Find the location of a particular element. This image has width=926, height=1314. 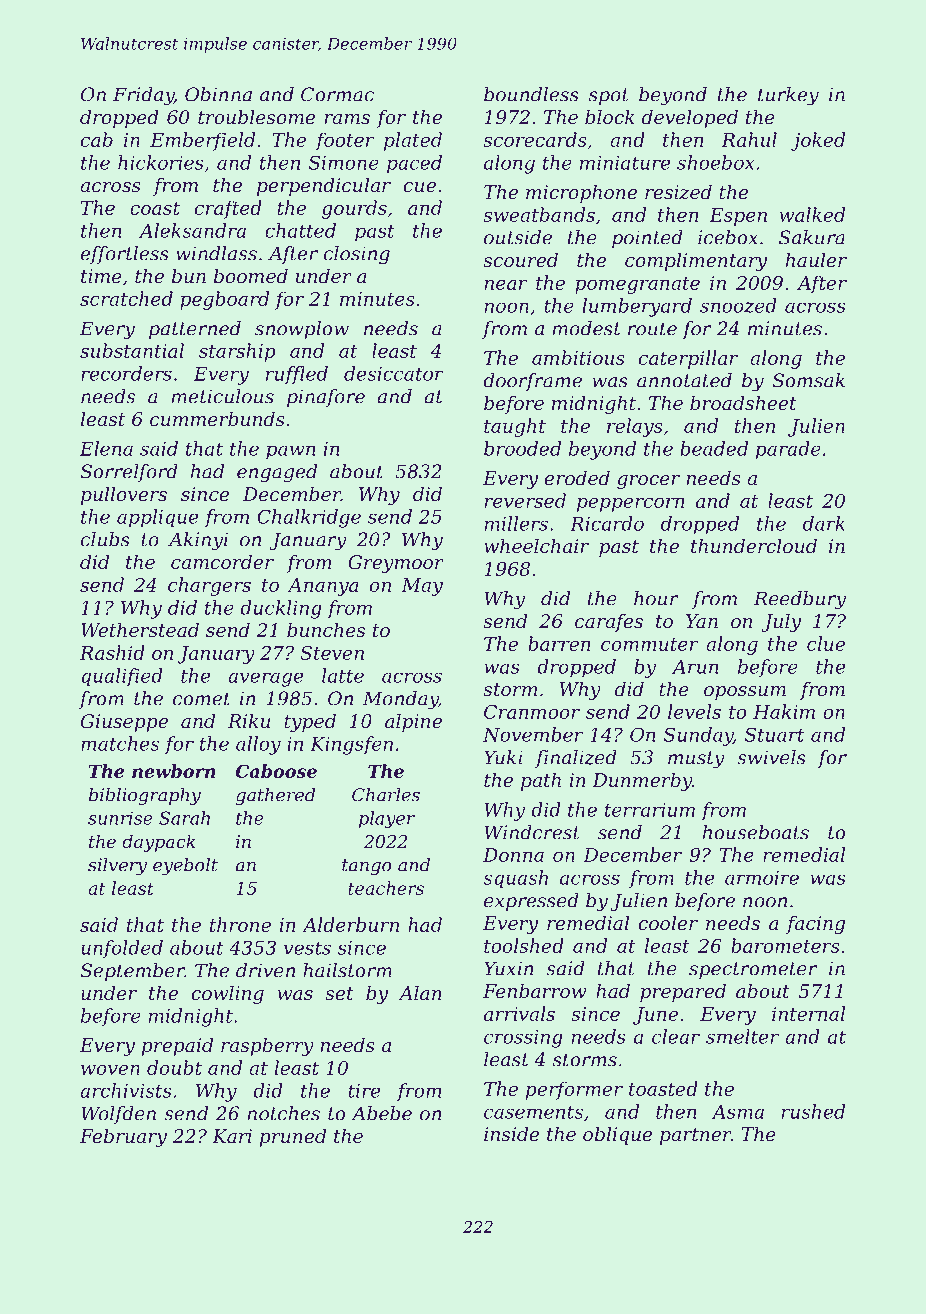

February is located at coordinates (123, 1137).
